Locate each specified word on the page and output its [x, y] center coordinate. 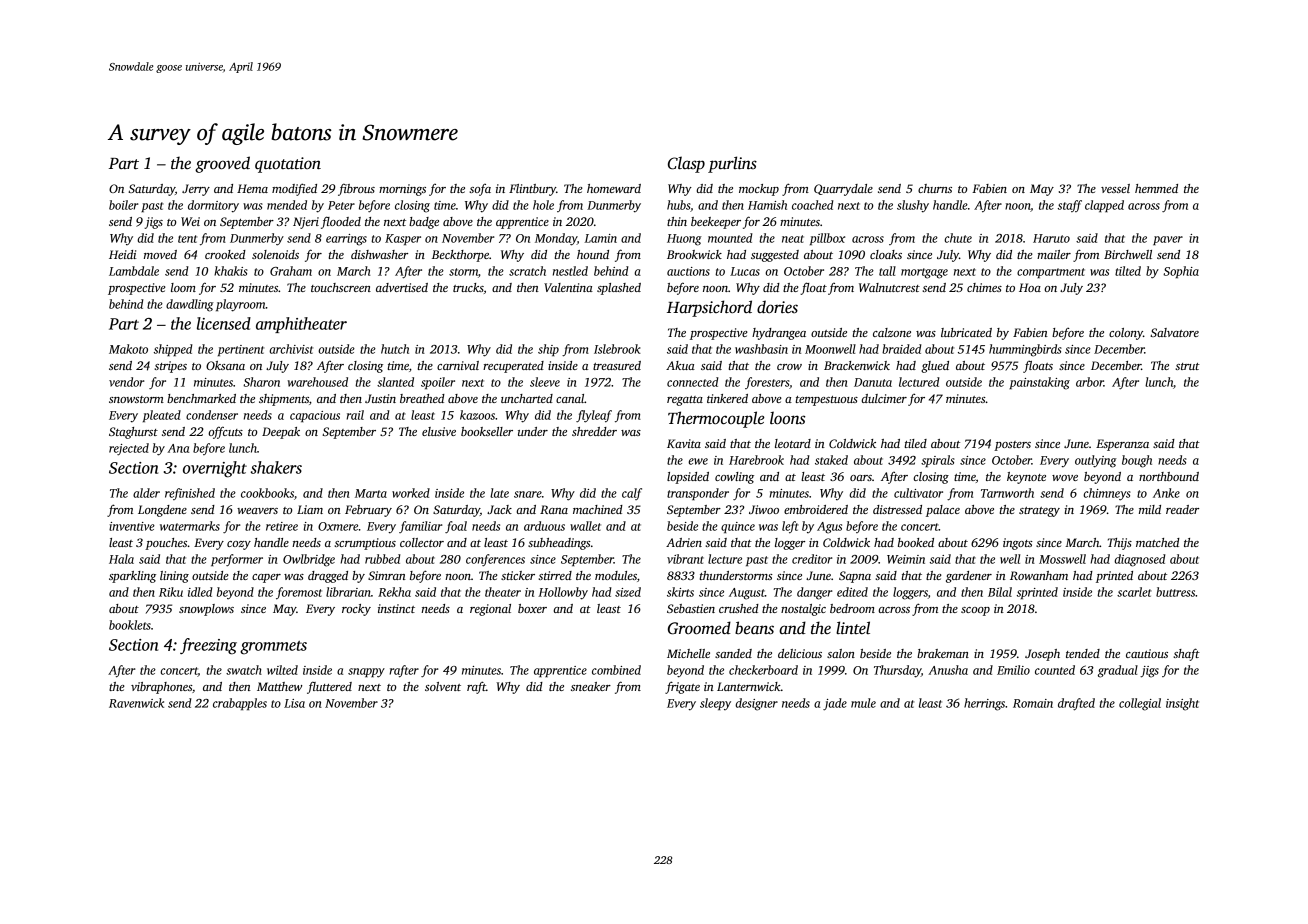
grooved [222, 164]
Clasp [686, 164]
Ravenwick [136, 703]
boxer [532, 608]
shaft [1186, 654]
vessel [1115, 188]
